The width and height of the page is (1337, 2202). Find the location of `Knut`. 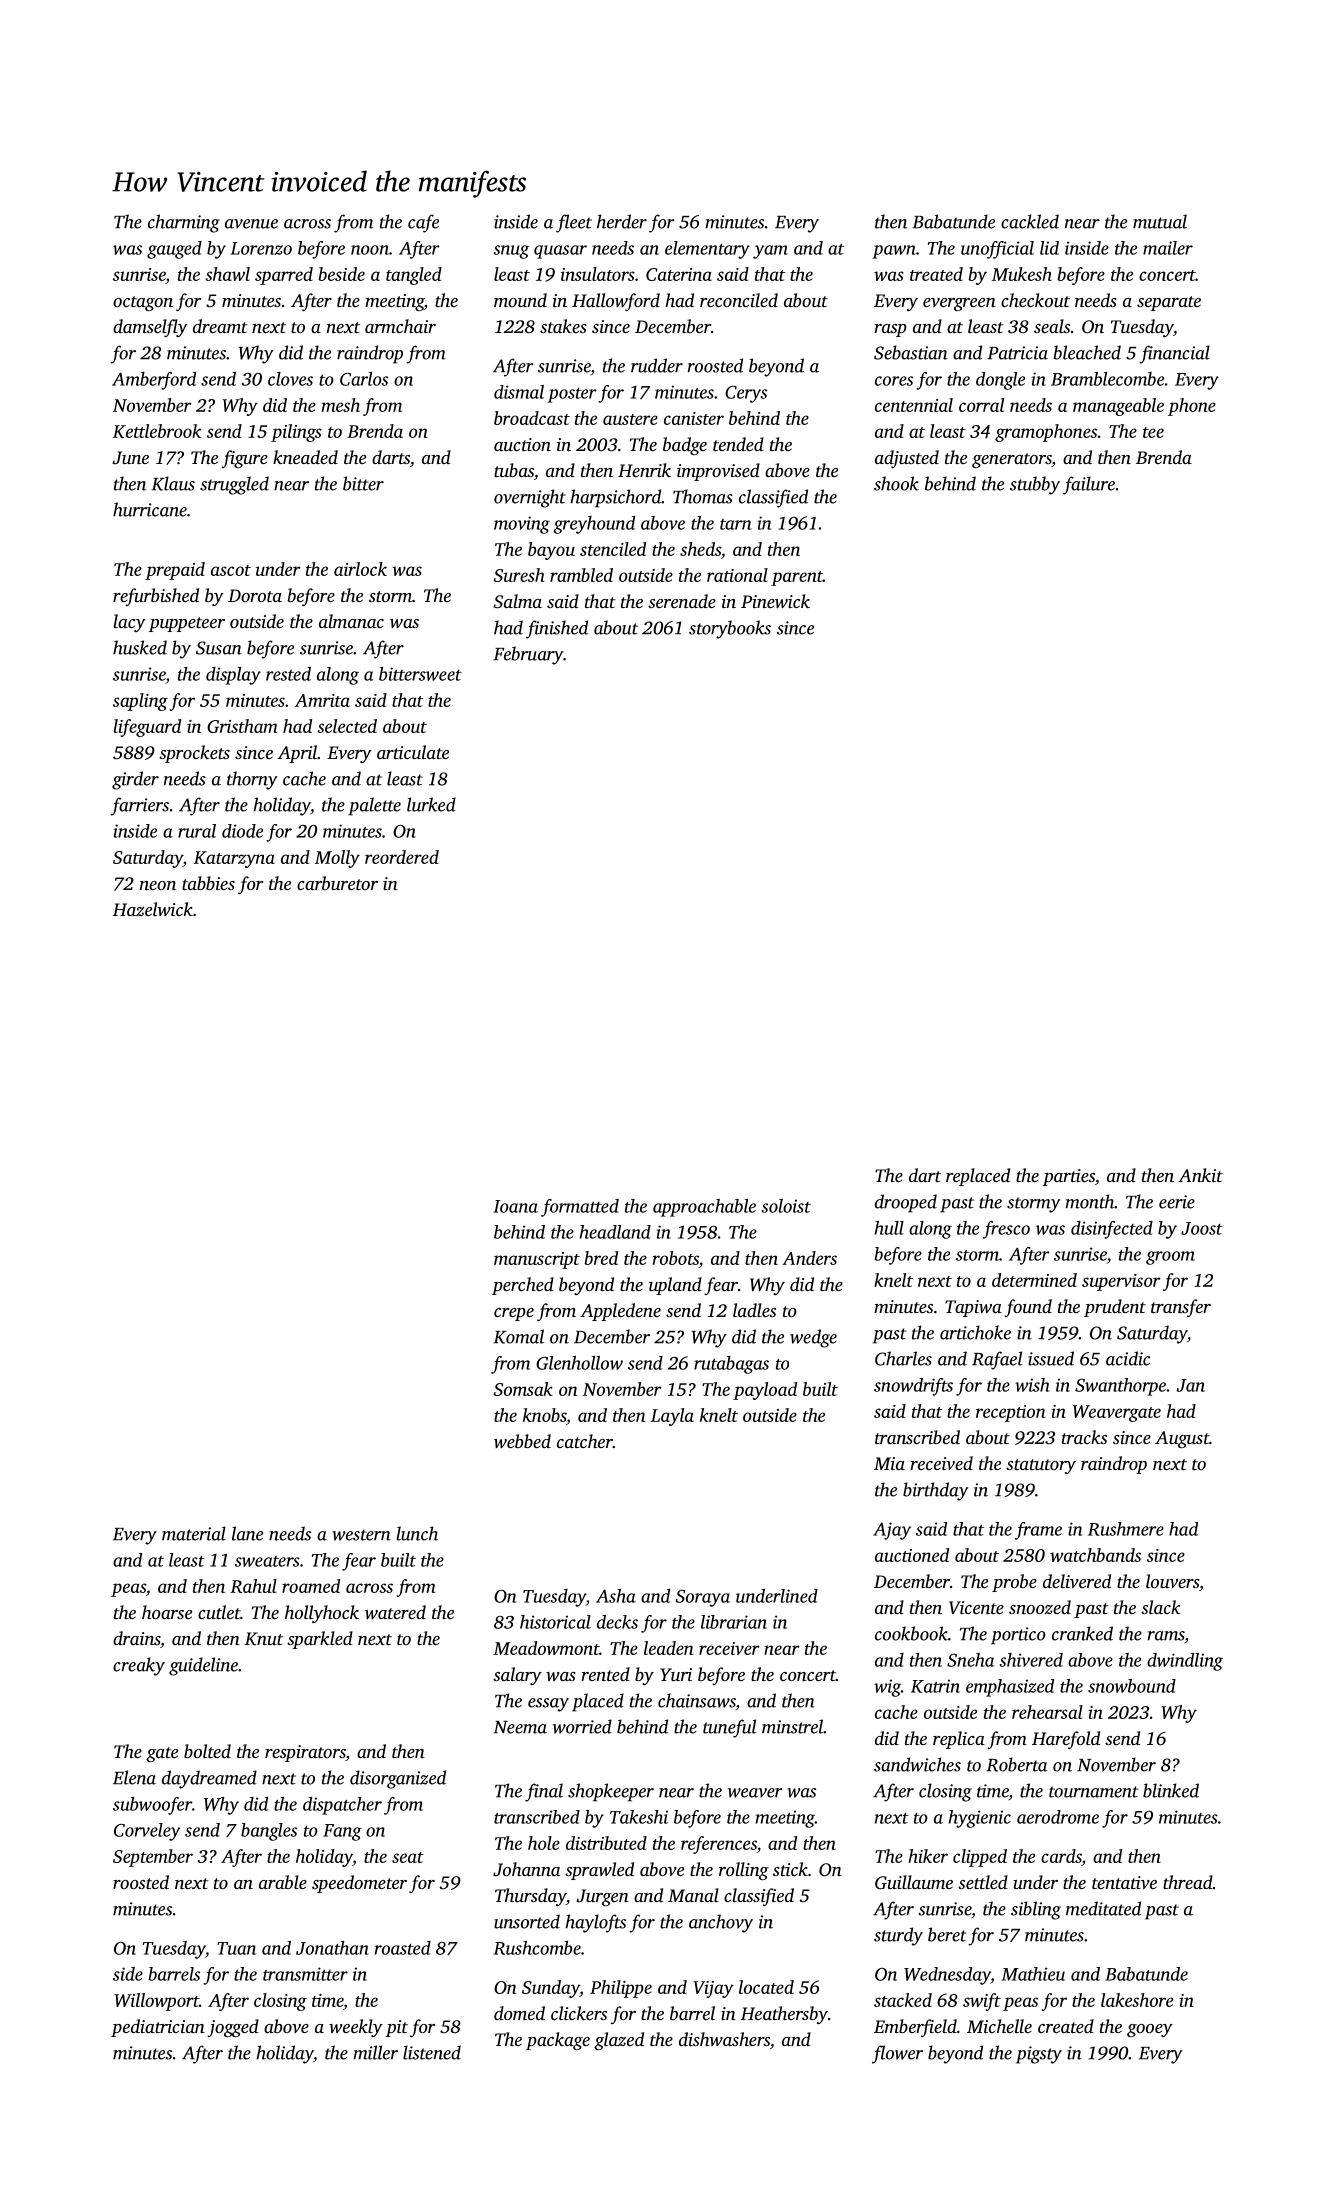

Knut is located at coordinates (264, 1639).
